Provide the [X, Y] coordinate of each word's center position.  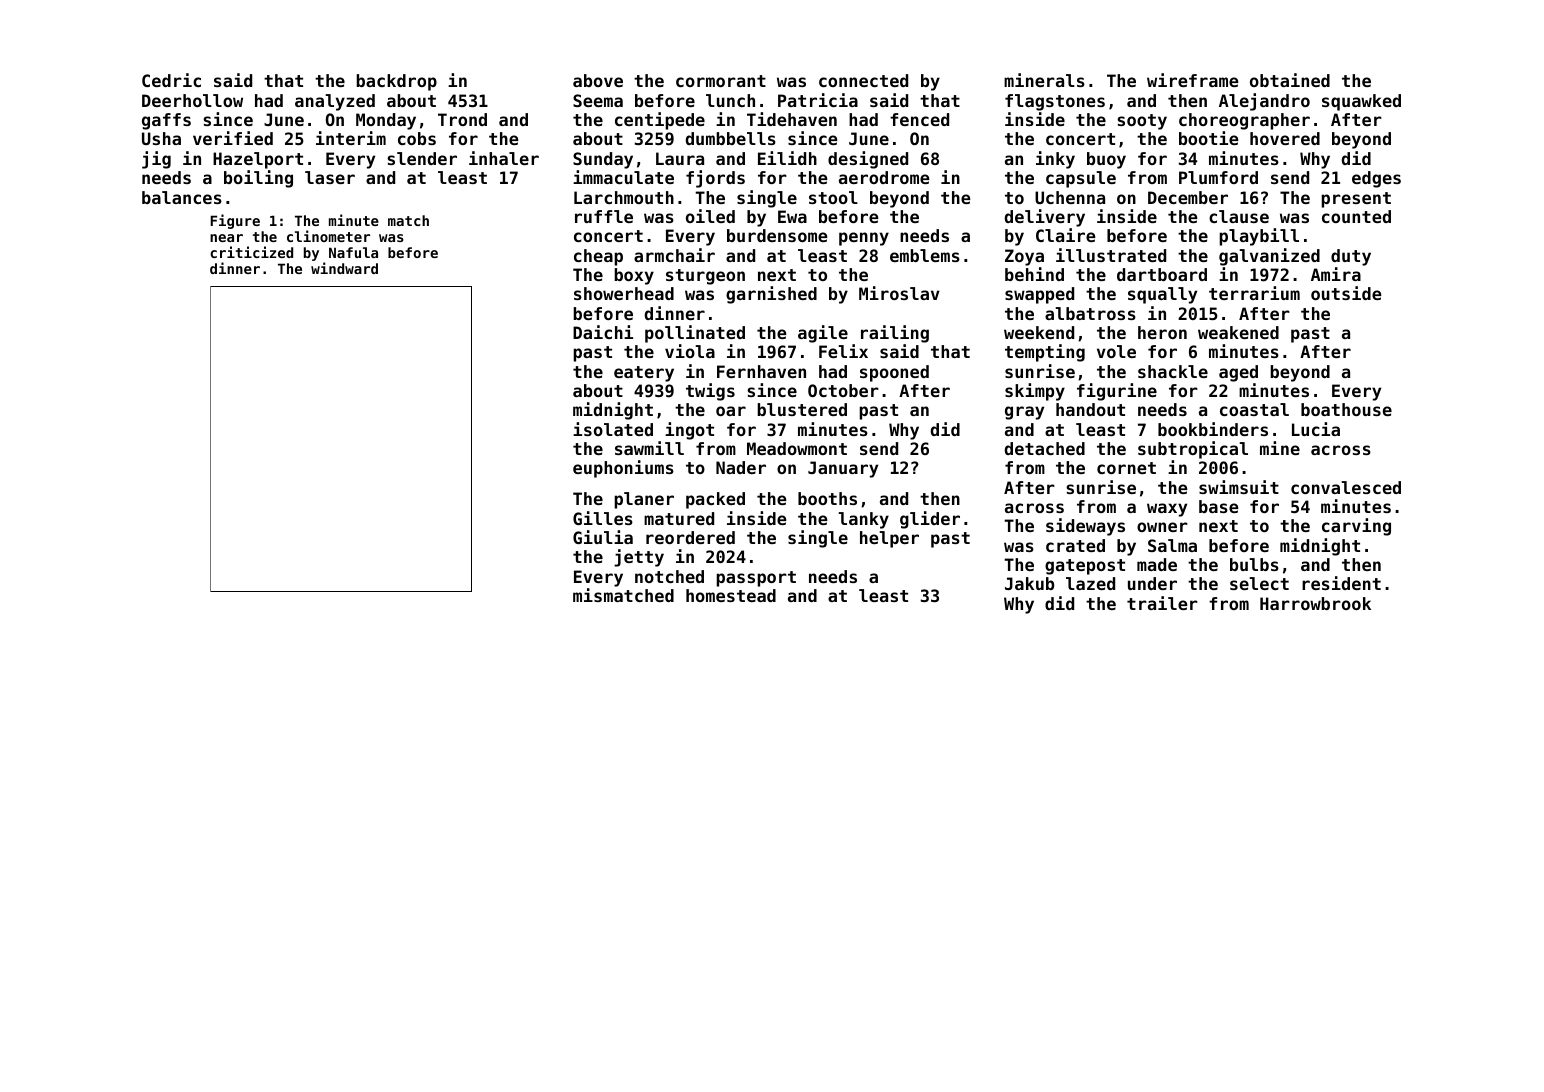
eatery [644, 374]
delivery [1045, 218]
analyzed [335, 102]
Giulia [603, 537]
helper [889, 539]
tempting [1045, 353]
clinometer [328, 236]
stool [833, 197]
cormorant [721, 81]
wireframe [1193, 80]
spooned [894, 373]
